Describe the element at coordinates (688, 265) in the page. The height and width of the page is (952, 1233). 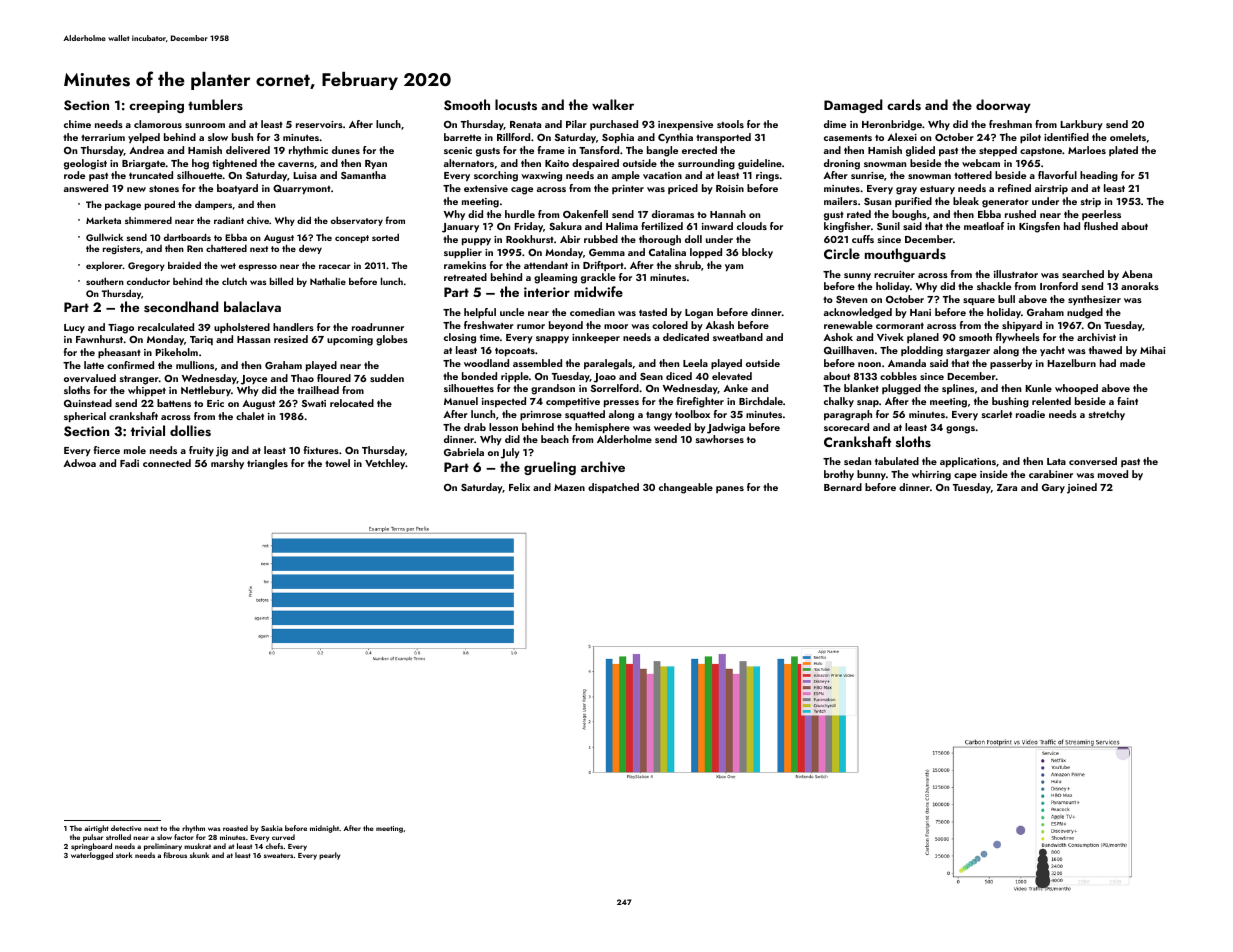
I see `shrub` at that location.
